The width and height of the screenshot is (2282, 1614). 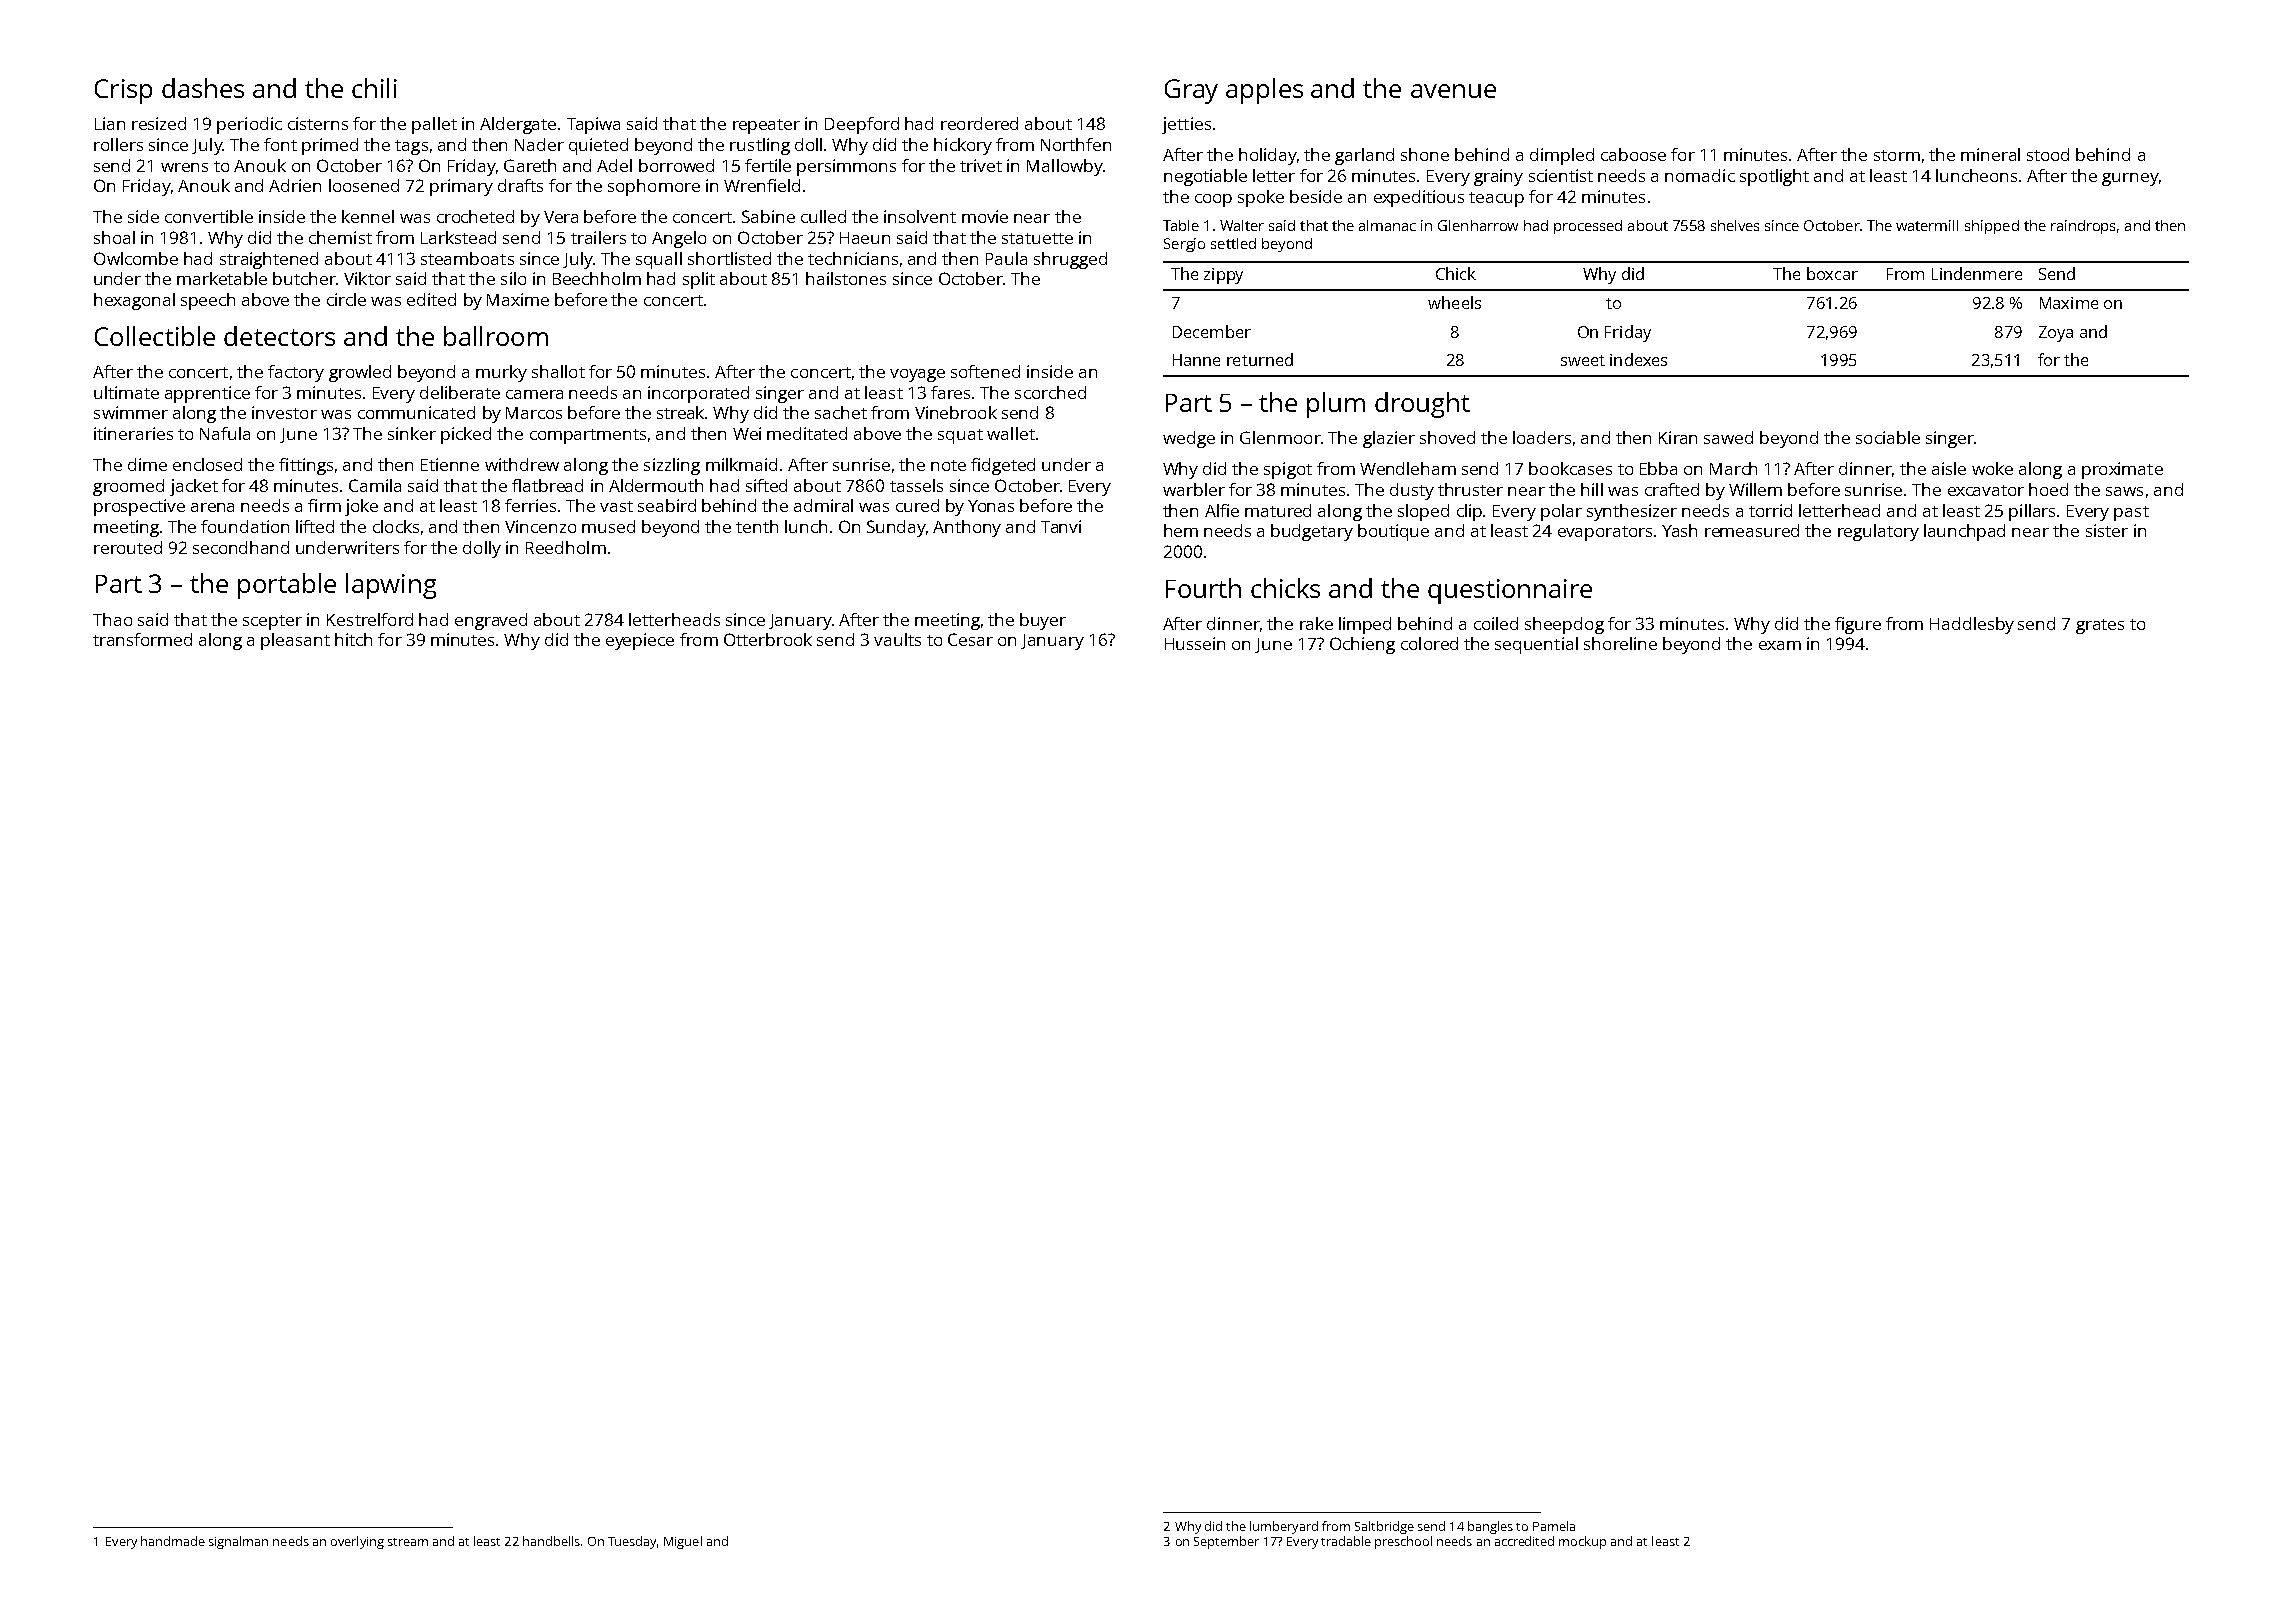 What do you see at coordinates (353, 639) in the screenshot?
I see `hitch` at bounding box center [353, 639].
